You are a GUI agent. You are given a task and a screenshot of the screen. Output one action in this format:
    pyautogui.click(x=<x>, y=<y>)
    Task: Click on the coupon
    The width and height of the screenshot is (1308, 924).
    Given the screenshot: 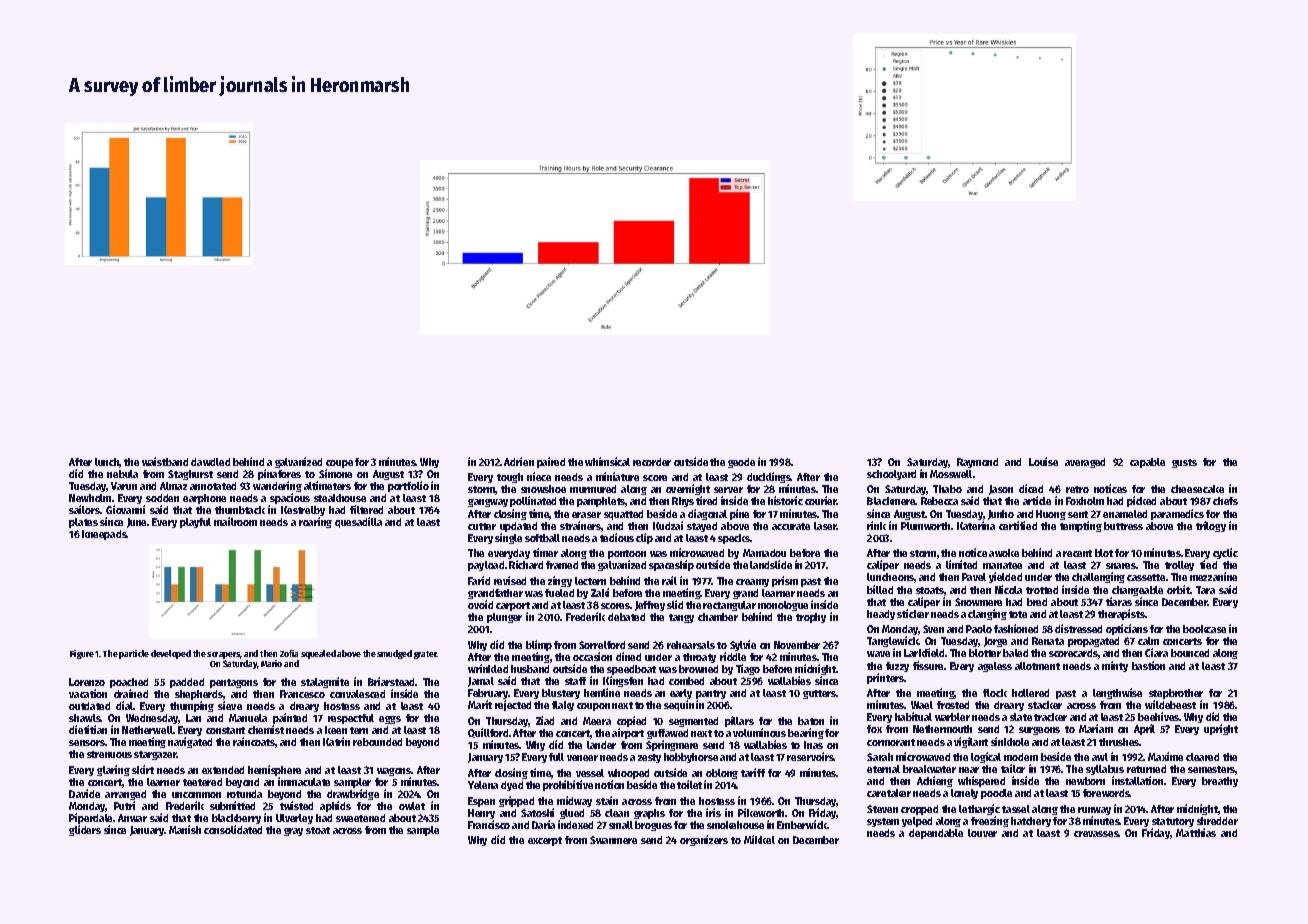 What is the action you would take?
    pyautogui.click(x=593, y=707)
